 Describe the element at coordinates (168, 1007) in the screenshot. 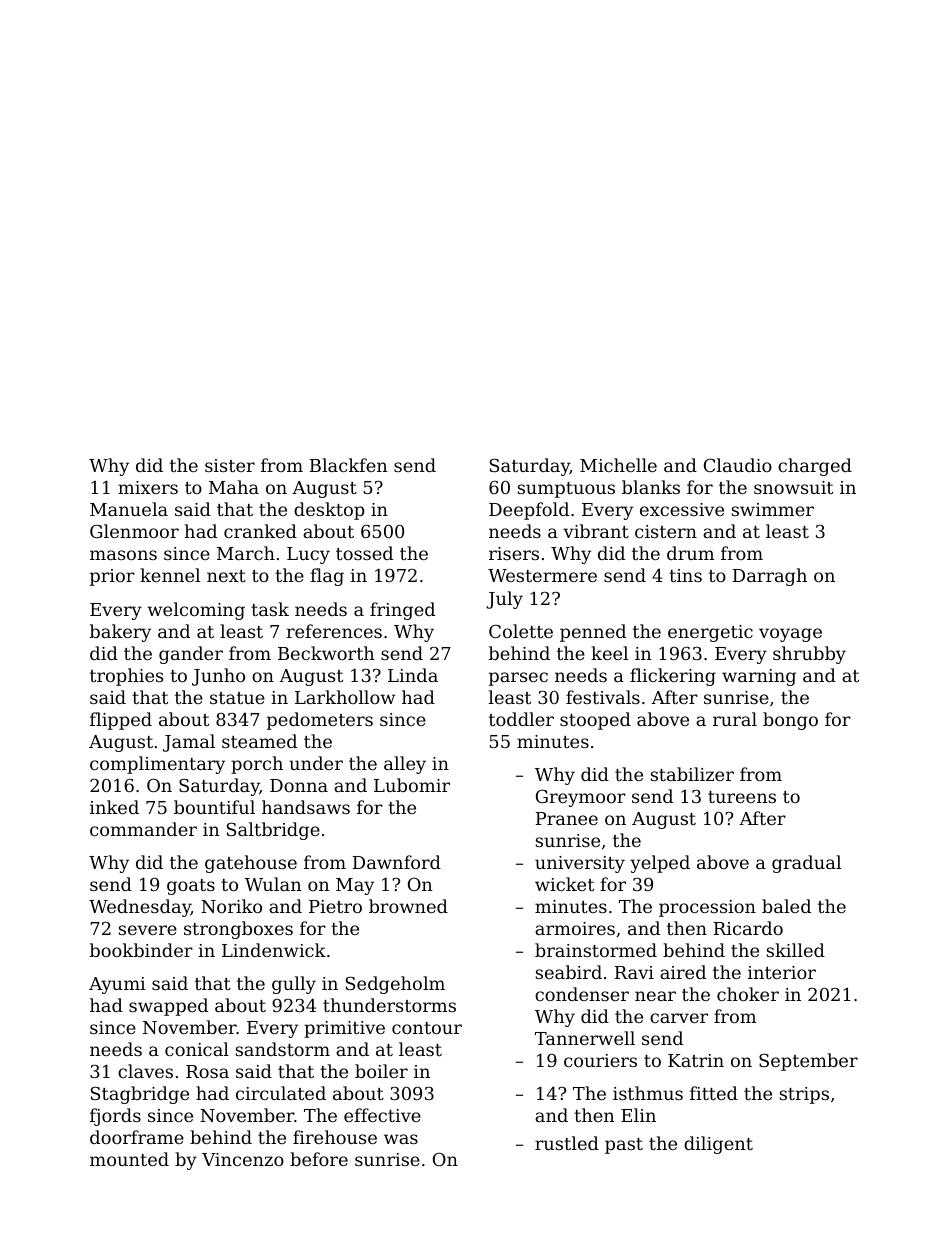

I see `swapped` at that location.
